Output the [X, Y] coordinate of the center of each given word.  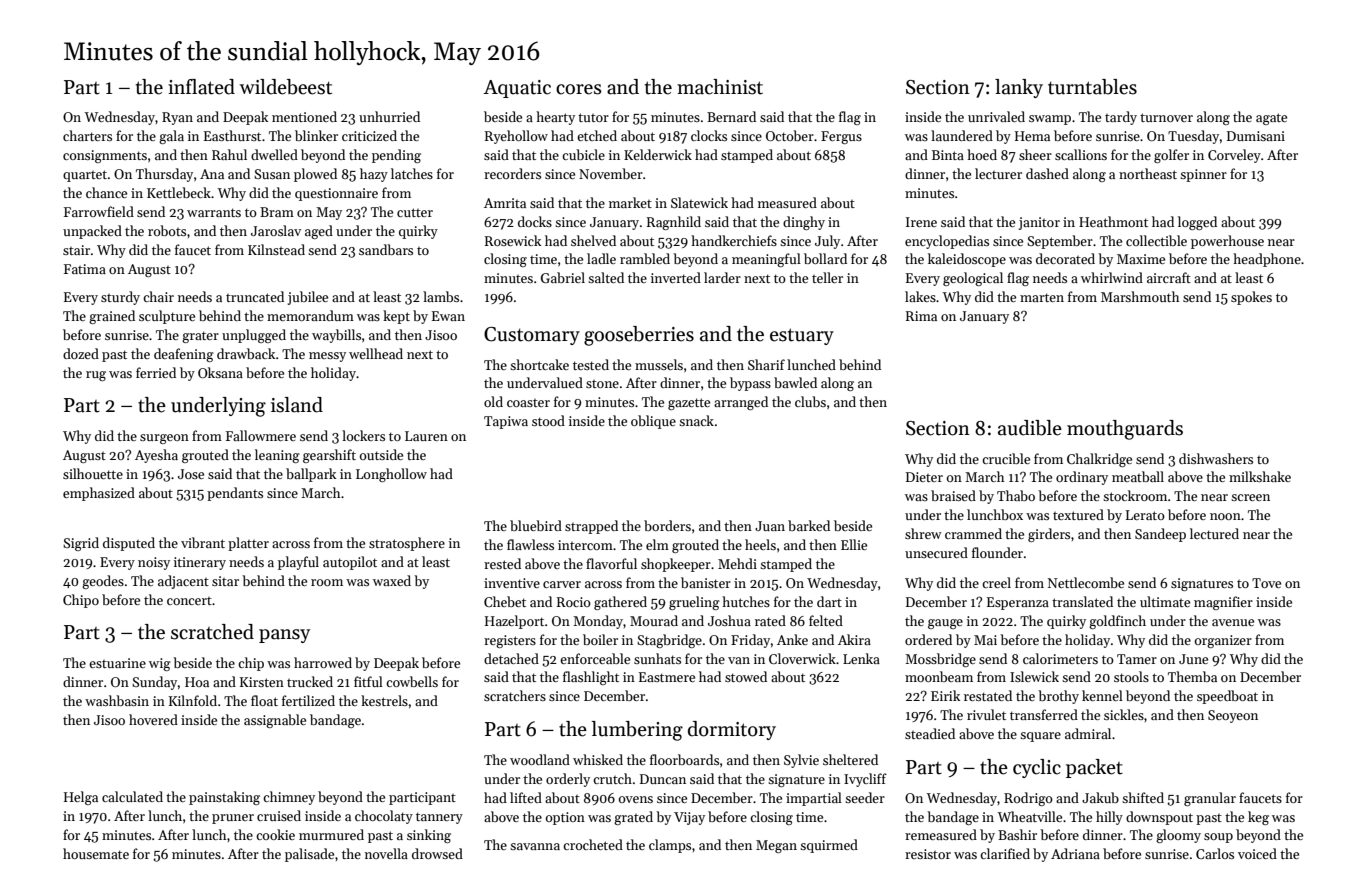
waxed [392, 580]
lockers [363, 435]
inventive [512, 583]
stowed [746, 676]
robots [167, 230]
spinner [1203, 175]
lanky [1019, 88]
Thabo [1016, 495]
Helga [81, 798]
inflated [201, 87]
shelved [593, 240]
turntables [1092, 87]
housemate [96, 853]
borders [667, 525]
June [1193, 659]
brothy [1058, 697]
